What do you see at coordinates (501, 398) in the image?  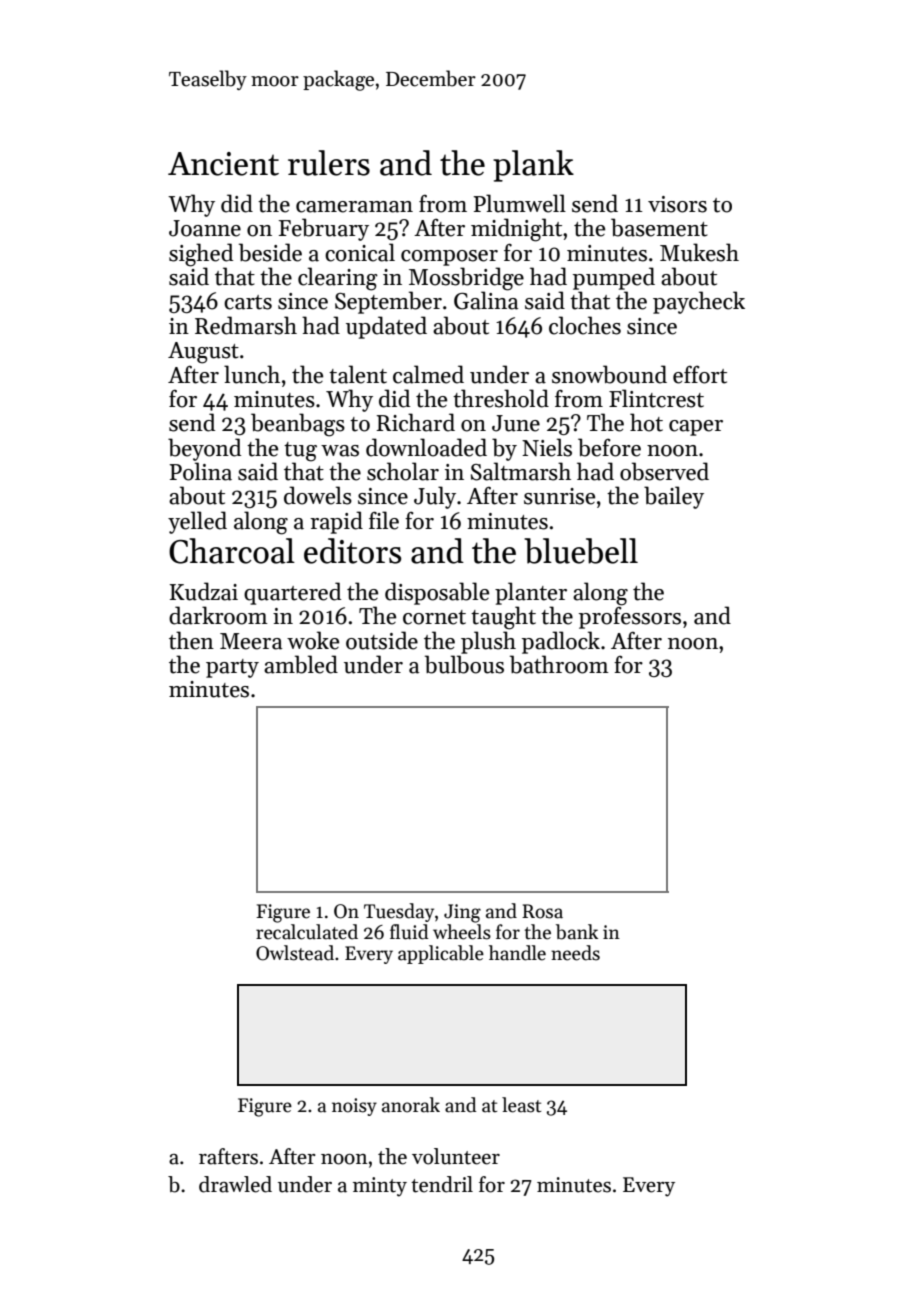 I see `threshold` at bounding box center [501, 398].
